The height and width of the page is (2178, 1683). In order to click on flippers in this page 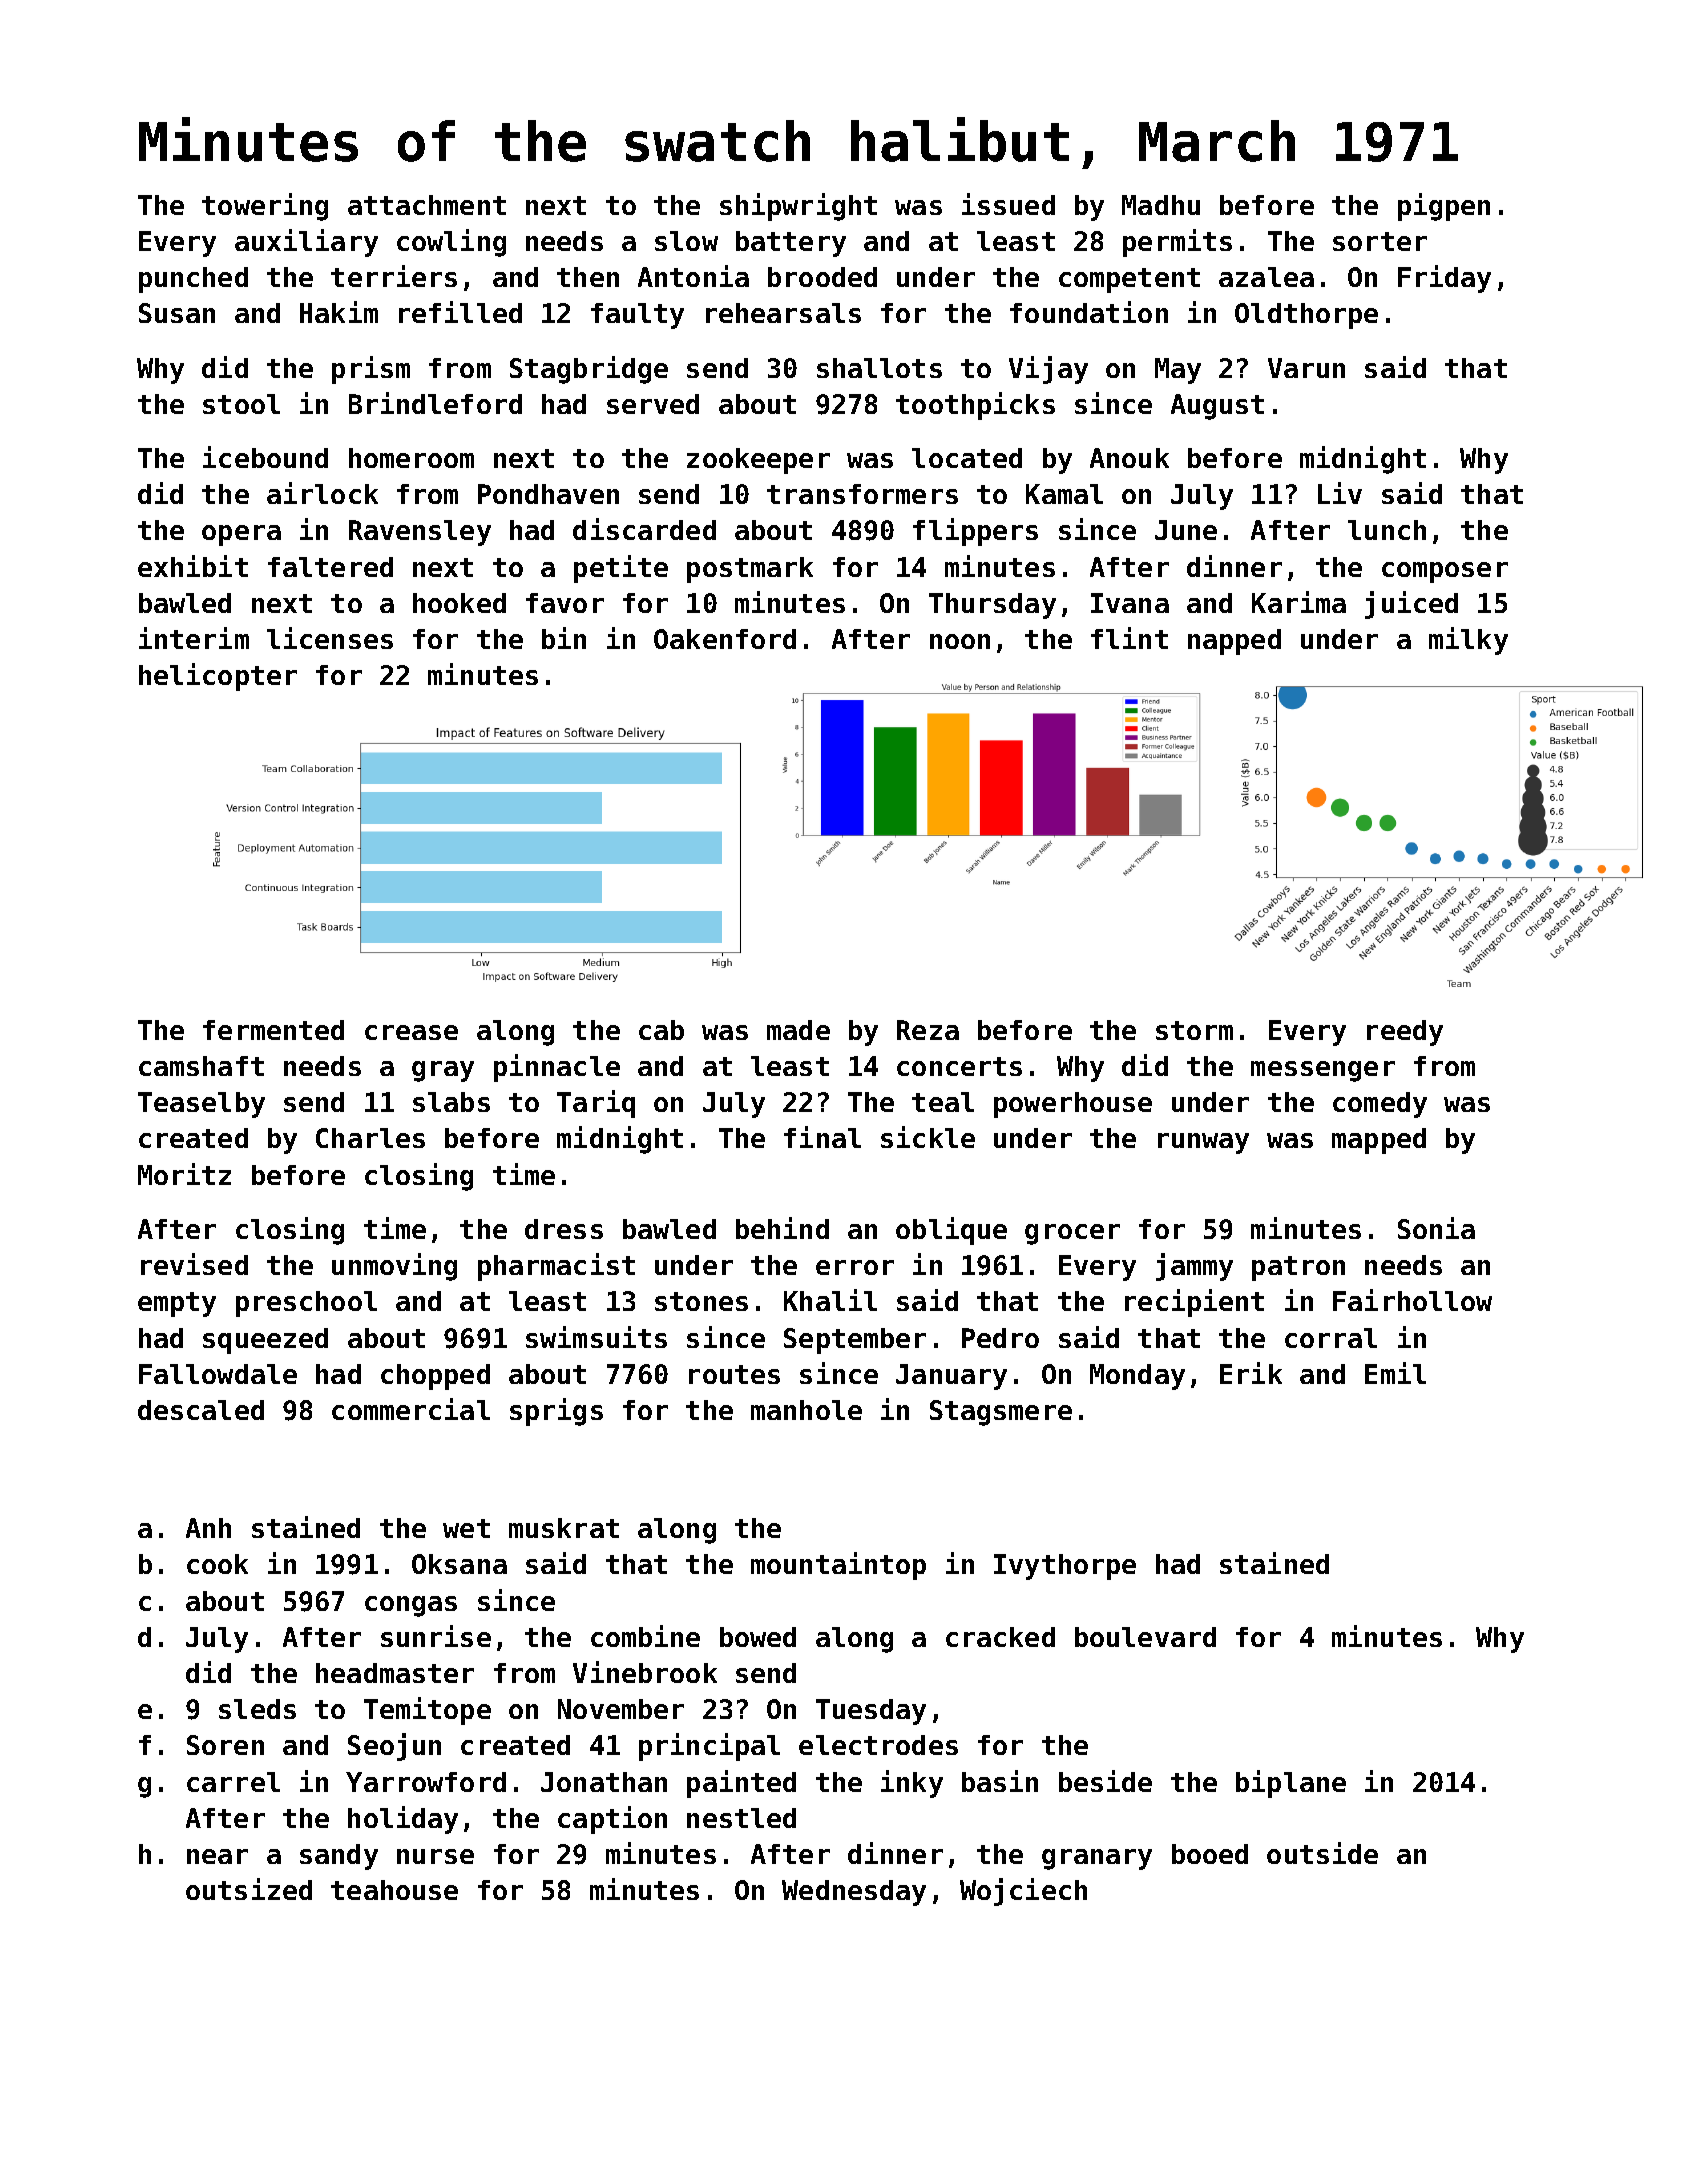, I will do `click(975, 532)`.
